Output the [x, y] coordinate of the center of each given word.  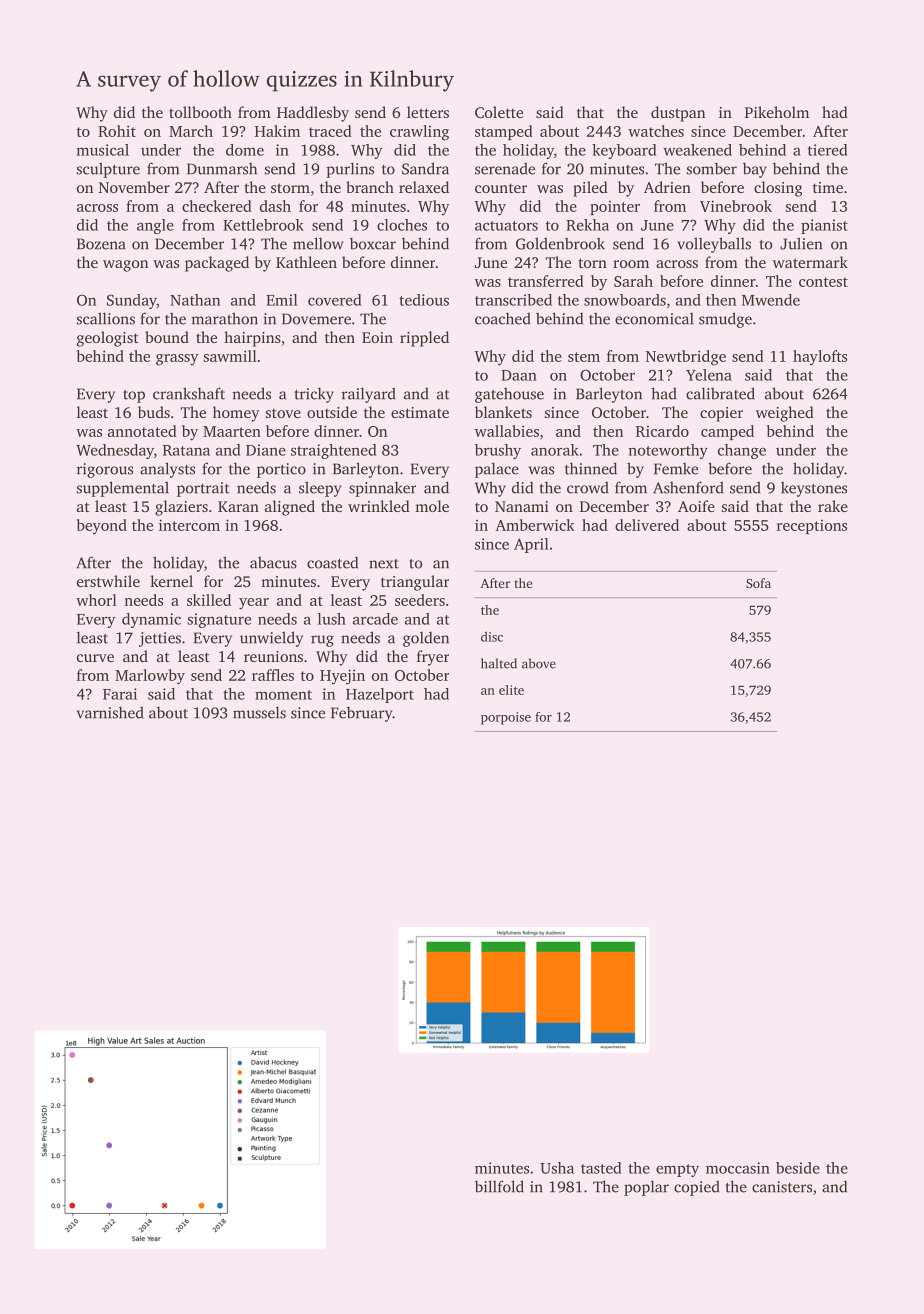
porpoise [506, 718]
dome [245, 150]
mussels [259, 712]
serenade [505, 168]
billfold [499, 1186]
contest [823, 282]
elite [511, 690]
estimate [420, 412]
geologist [108, 339]
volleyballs [714, 245]
